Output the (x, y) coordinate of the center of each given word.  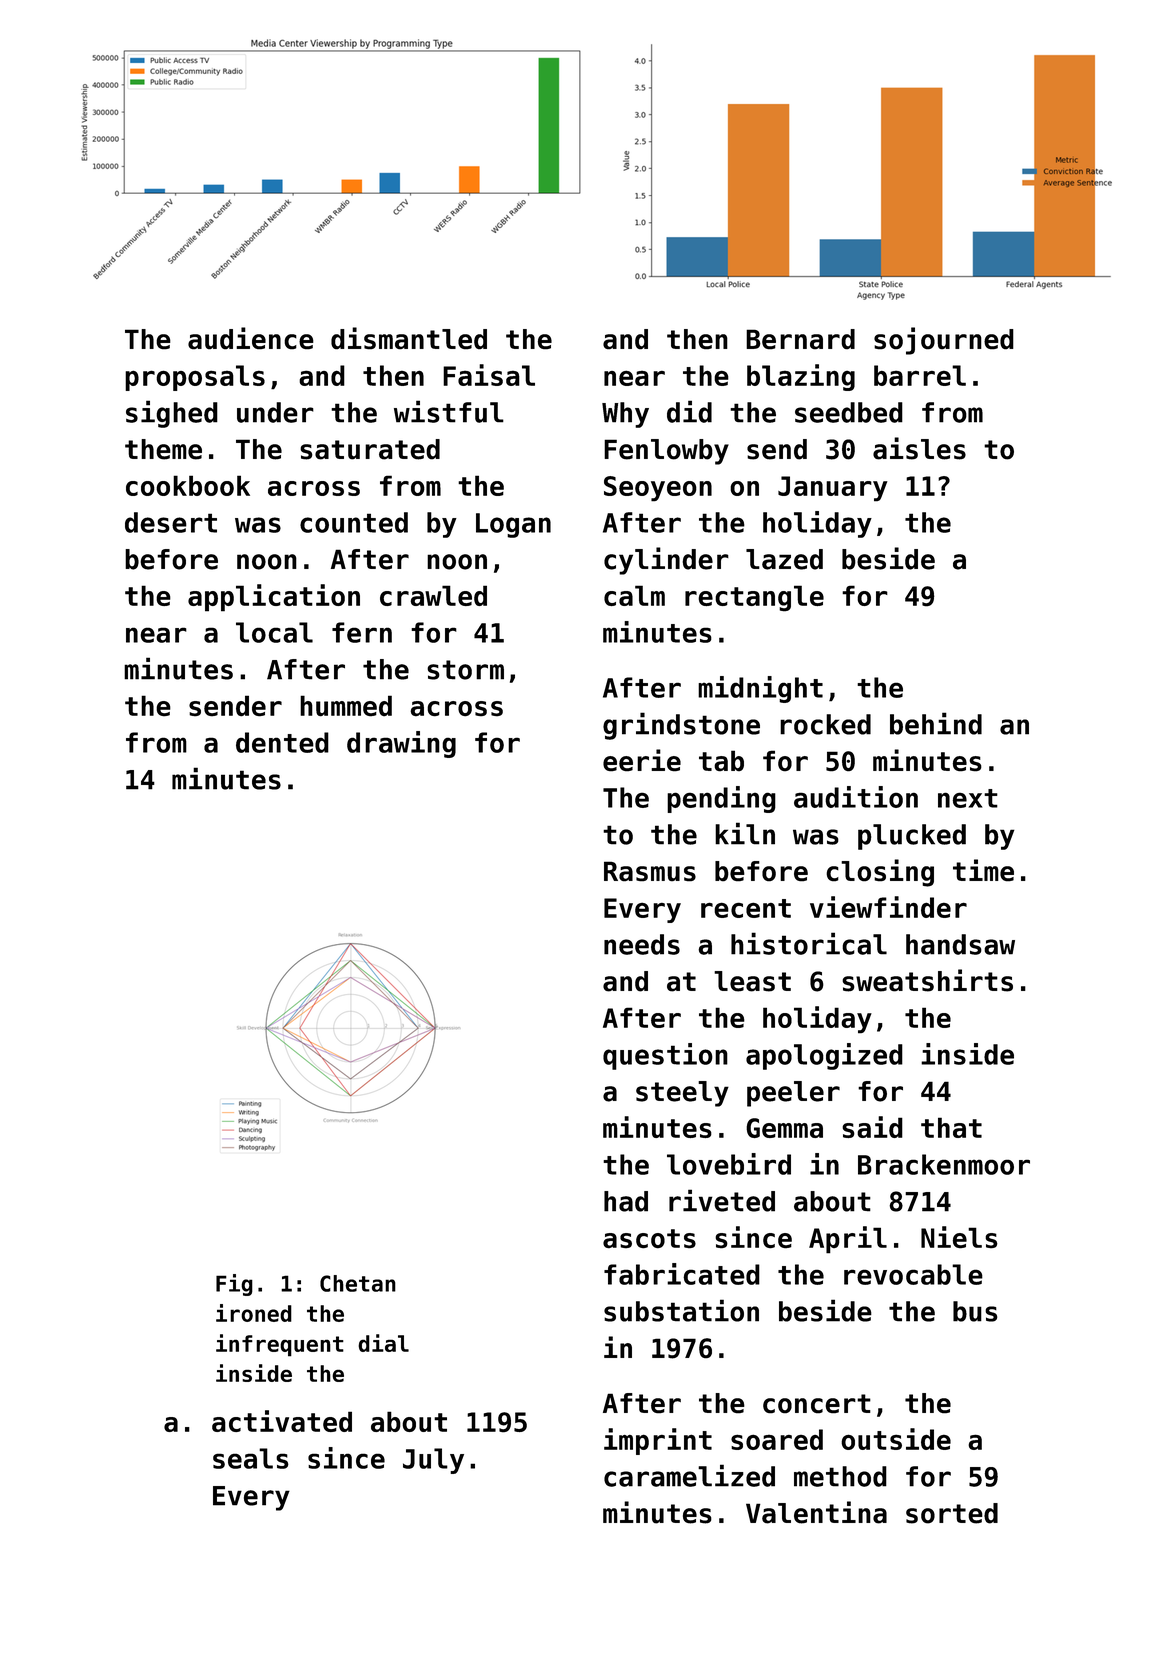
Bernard (800, 339)
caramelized (689, 1475)
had (626, 1201)
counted (354, 522)
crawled (433, 595)
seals (251, 1458)
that (951, 1127)
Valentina (816, 1512)
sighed (172, 414)
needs (642, 944)
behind (936, 723)
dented (282, 742)
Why (625, 415)
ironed (254, 1313)
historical (809, 943)
